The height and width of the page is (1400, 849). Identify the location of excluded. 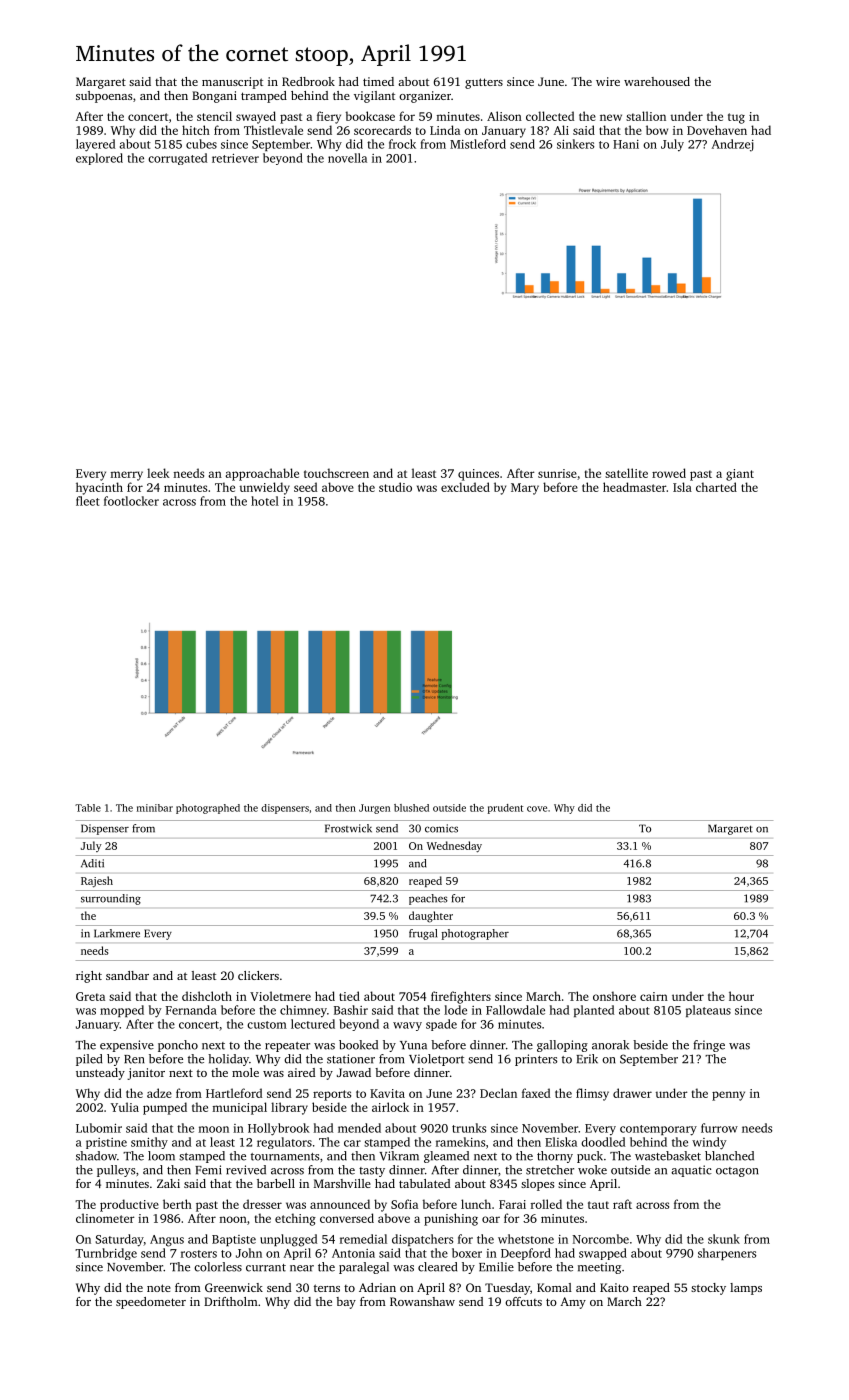
(465, 487).
